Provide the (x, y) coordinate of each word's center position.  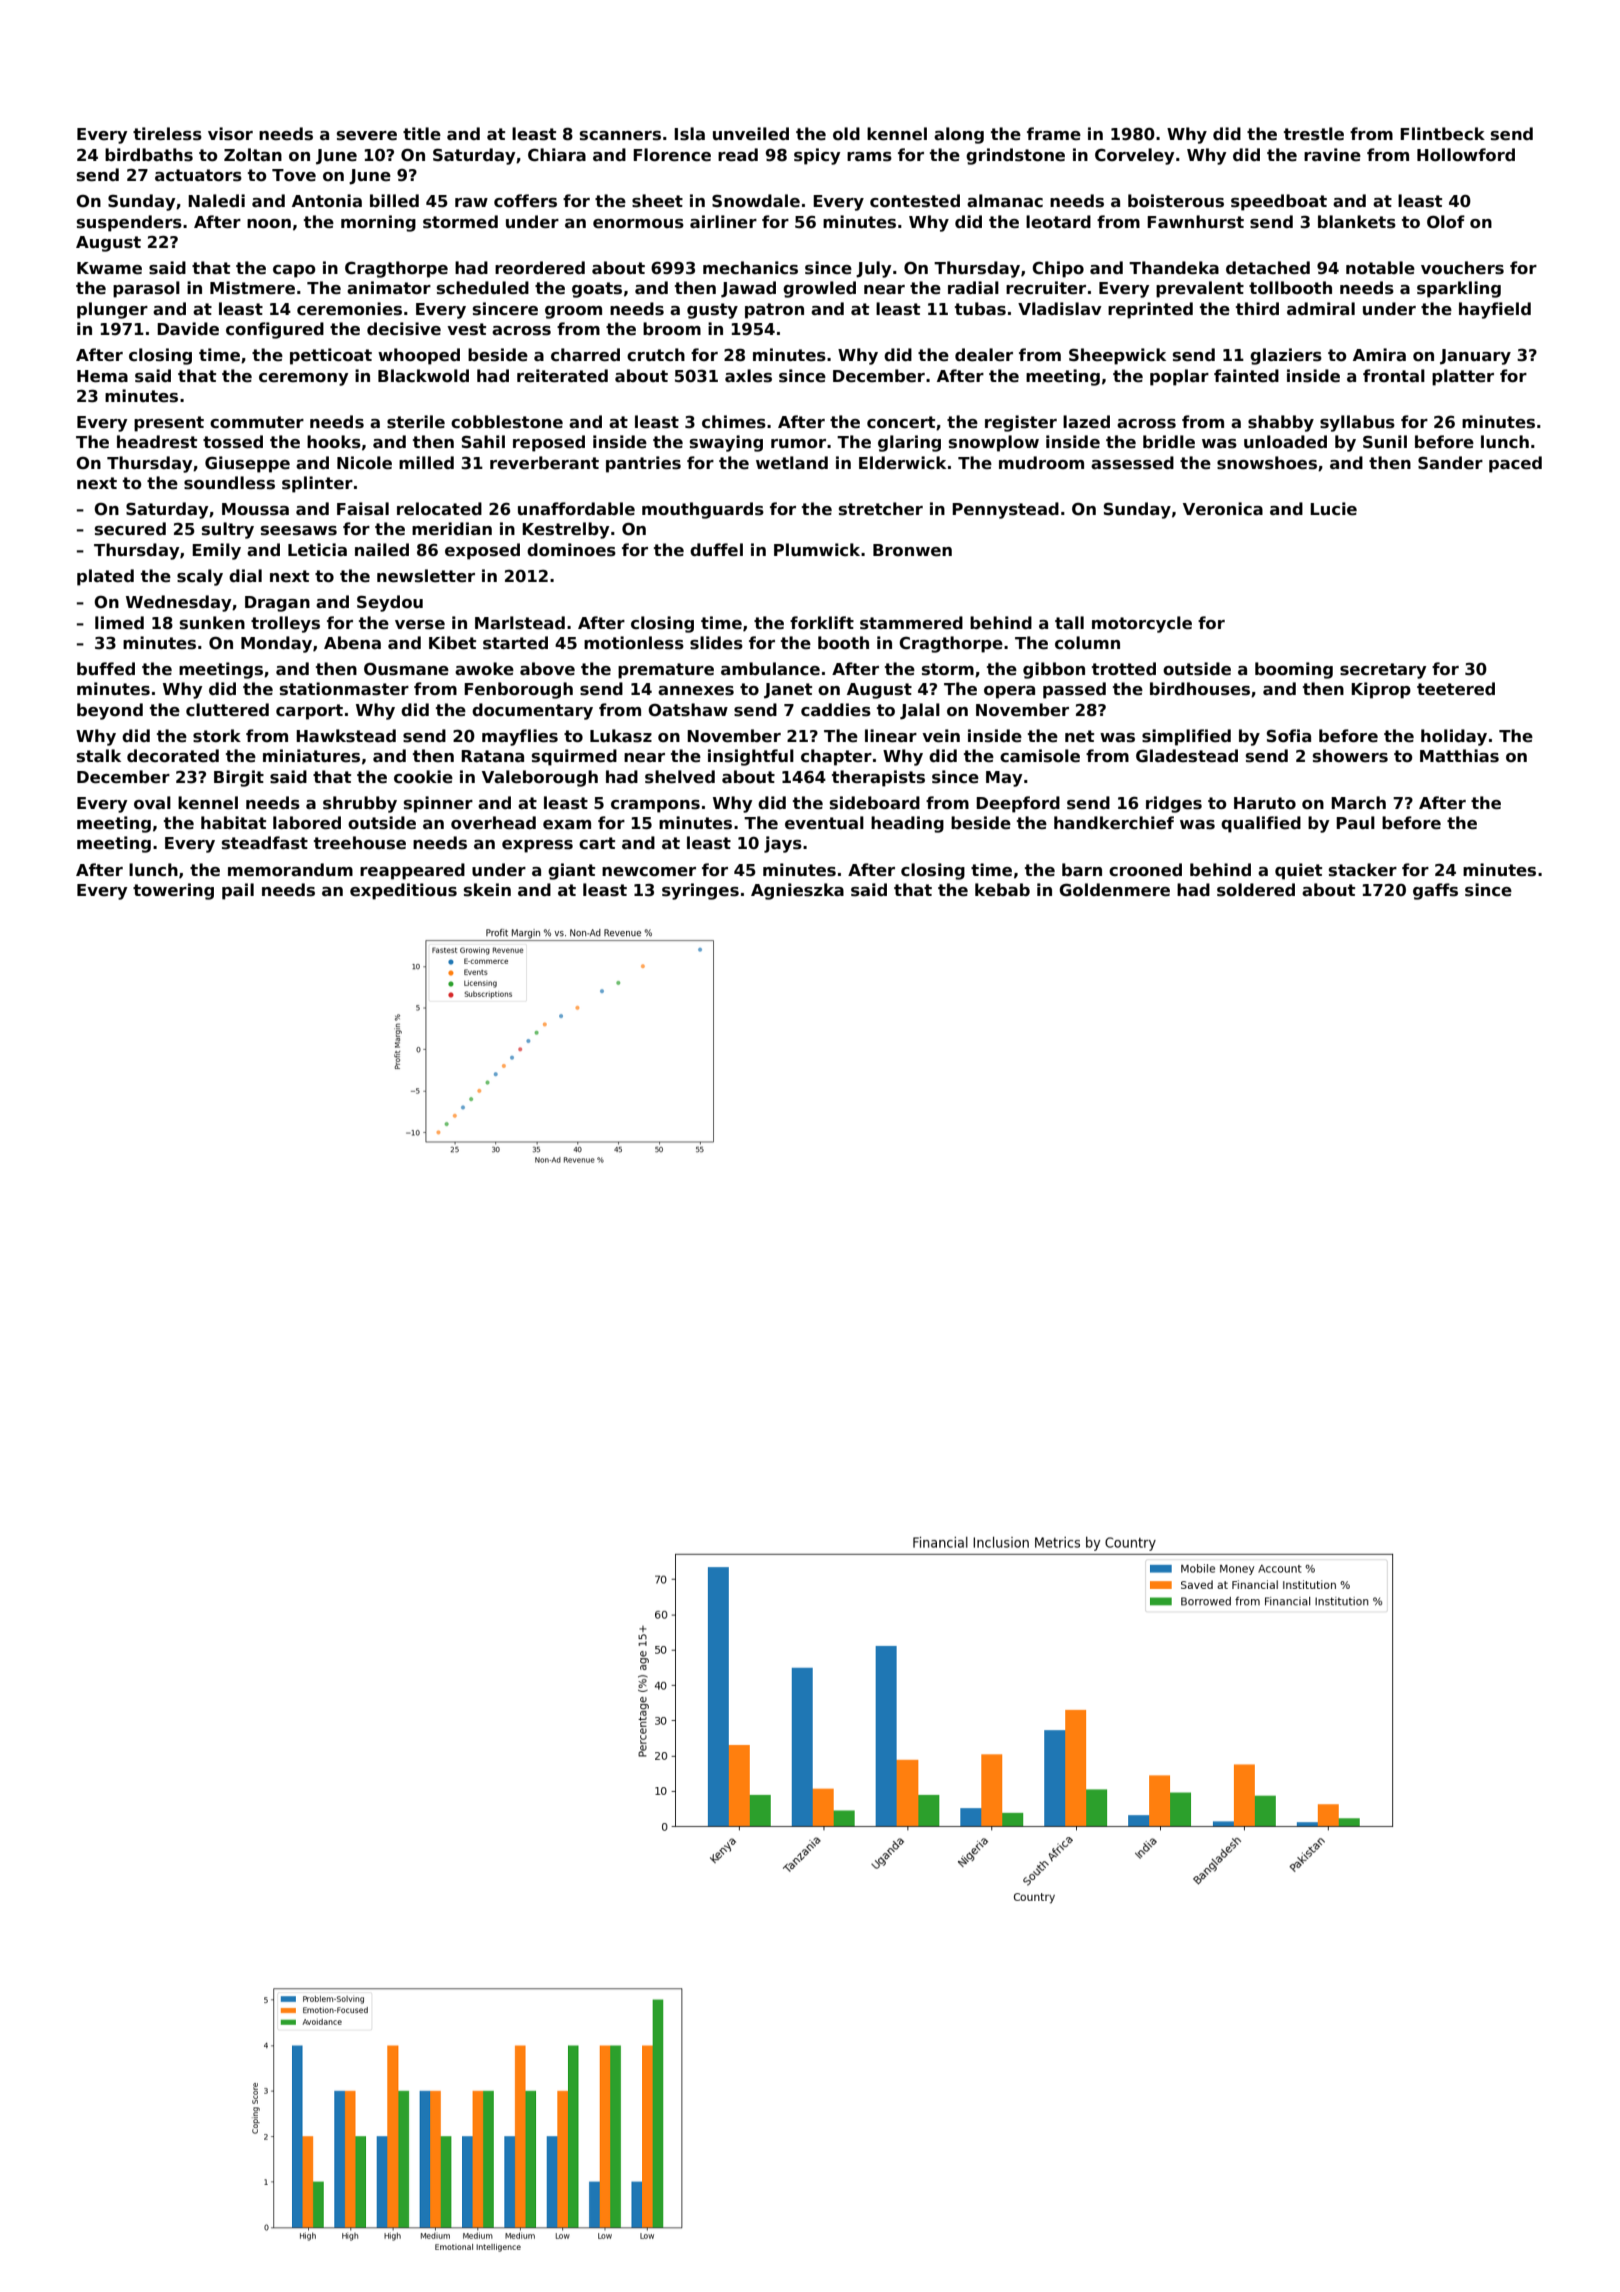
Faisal (363, 509)
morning (378, 223)
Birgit (239, 778)
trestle (1314, 134)
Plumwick (817, 549)
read (738, 155)
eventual (824, 823)
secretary (1383, 671)
